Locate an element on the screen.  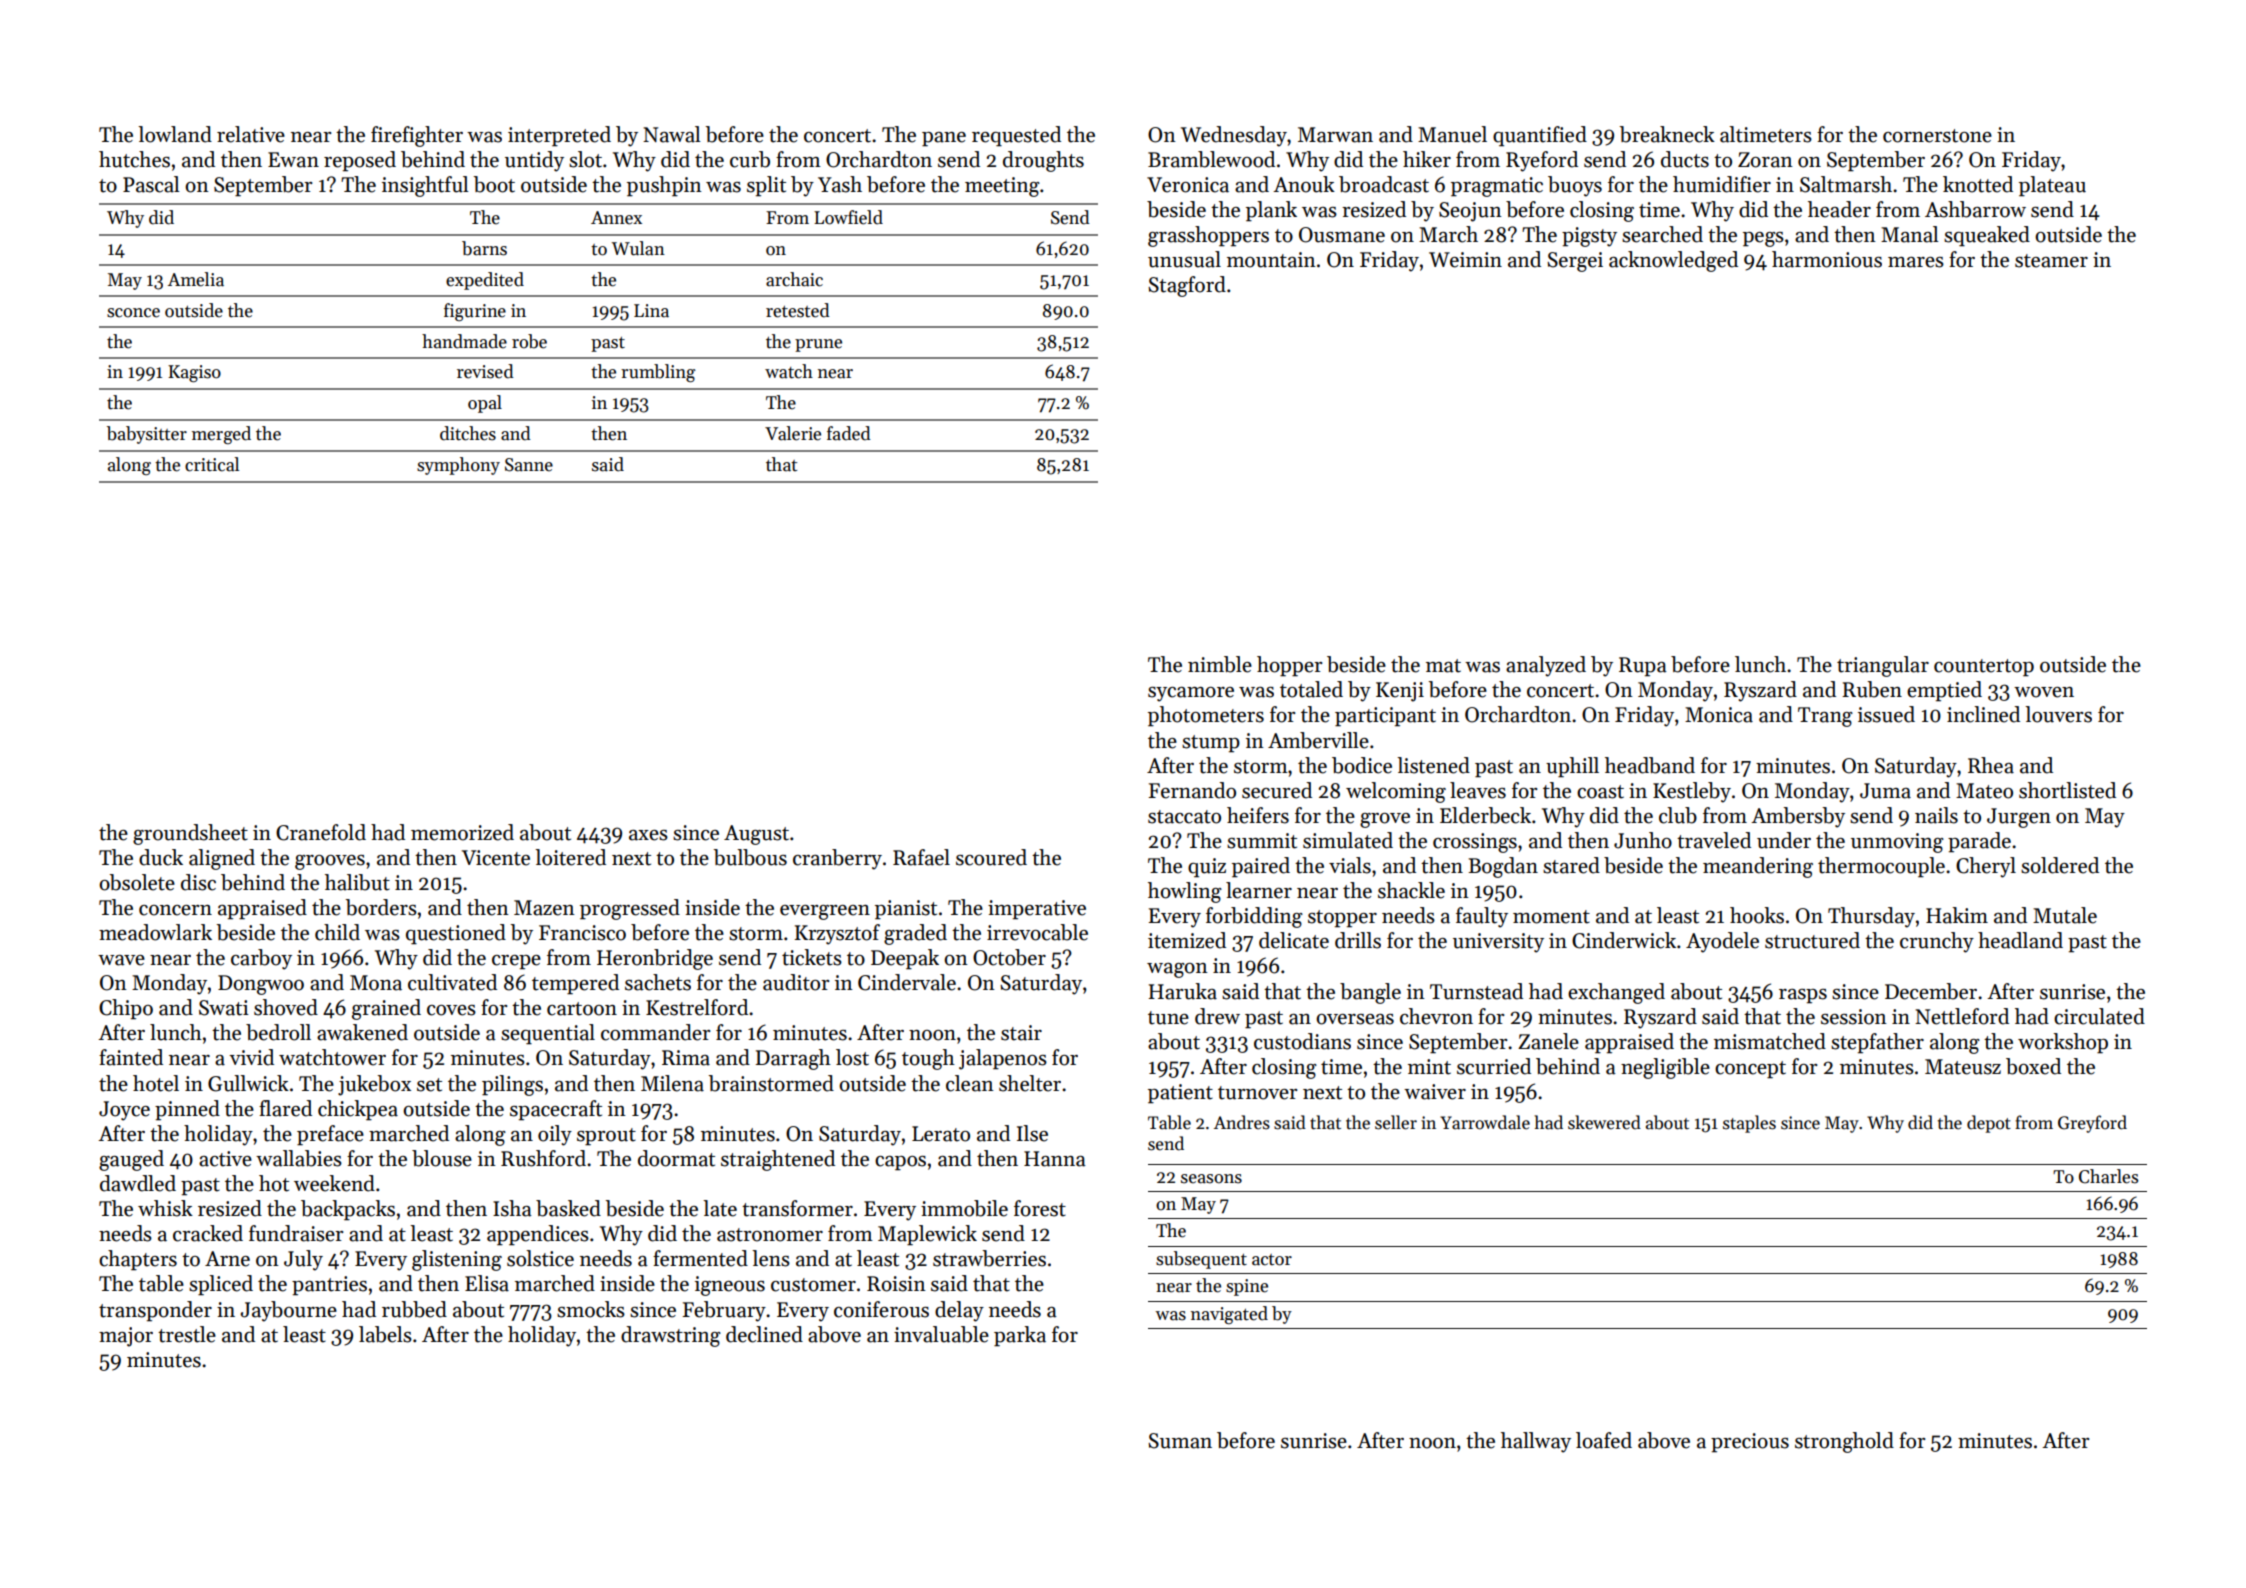
headband is located at coordinates (1650, 765).
